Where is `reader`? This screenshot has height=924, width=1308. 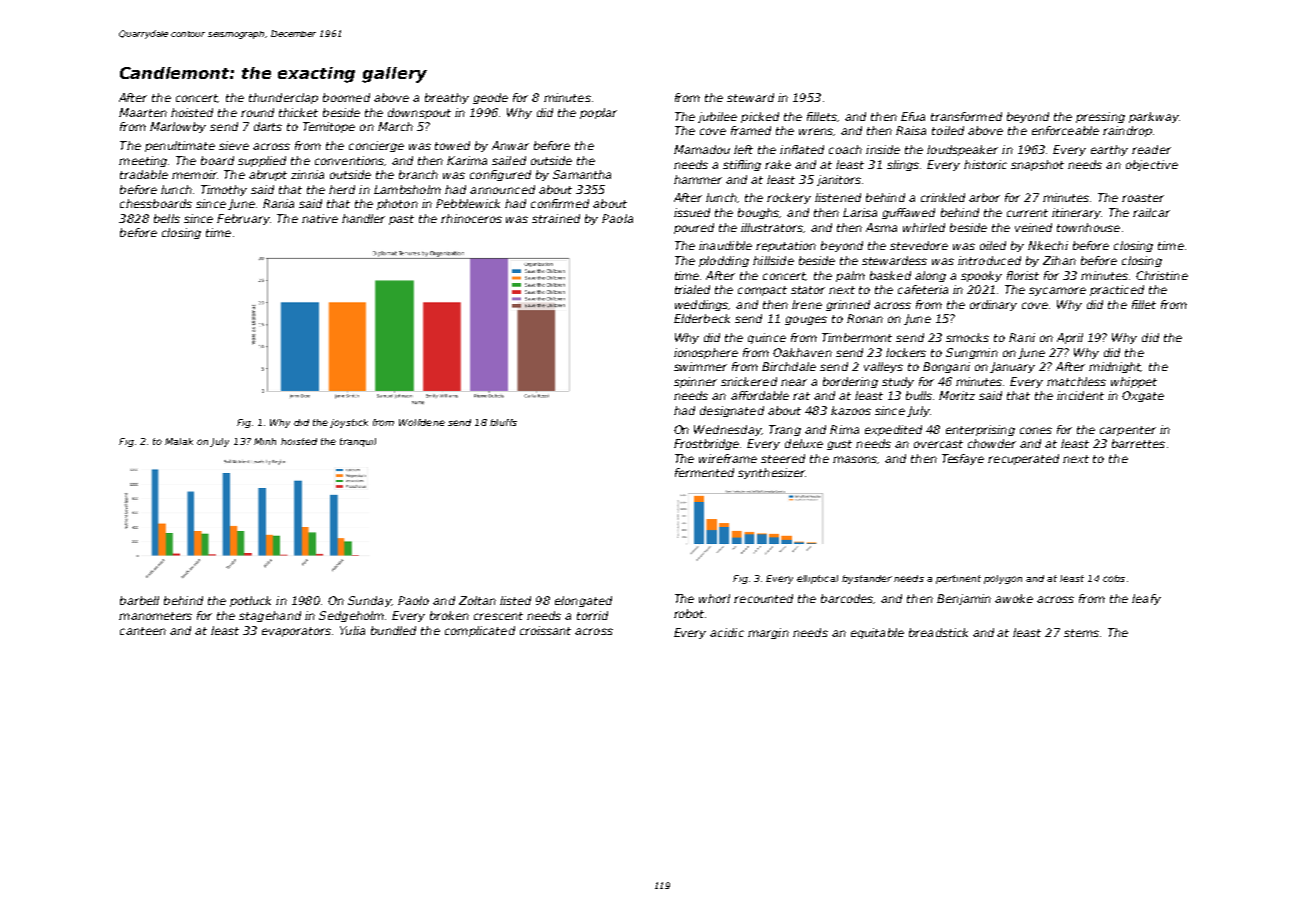 reader is located at coordinates (1151, 149).
